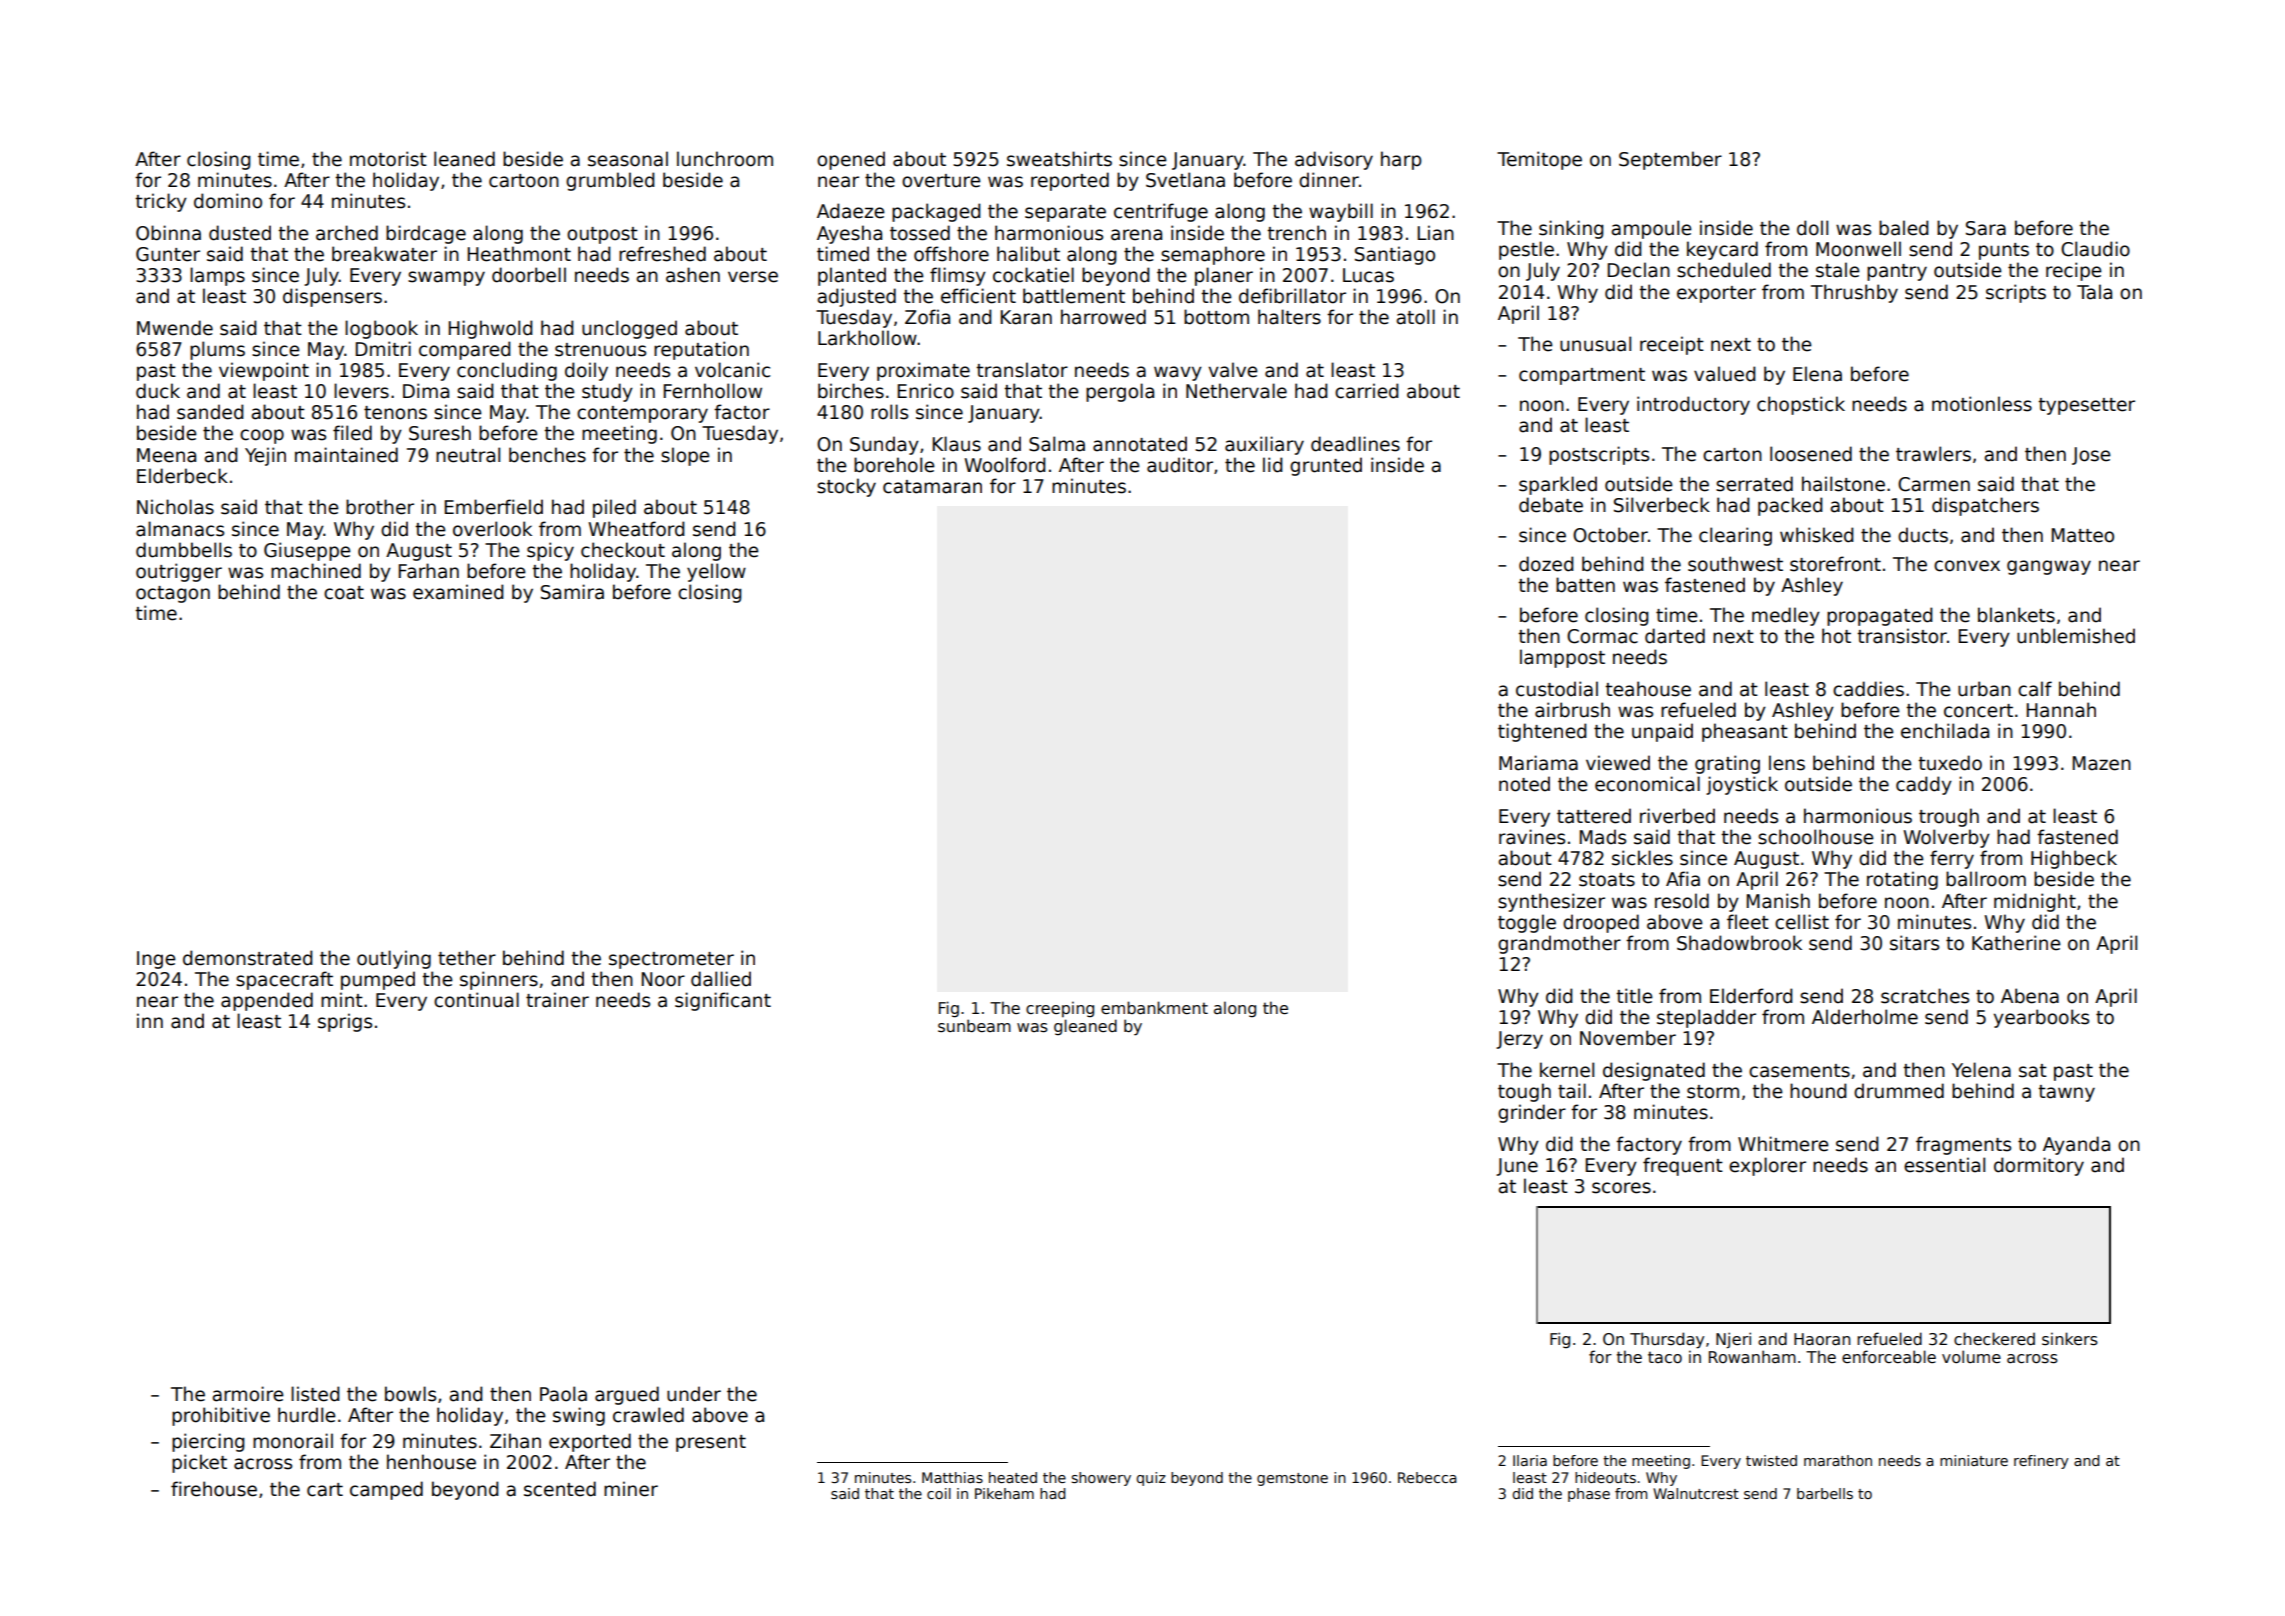  Describe the element at coordinates (173, 594) in the screenshot. I see `octagon` at that location.
